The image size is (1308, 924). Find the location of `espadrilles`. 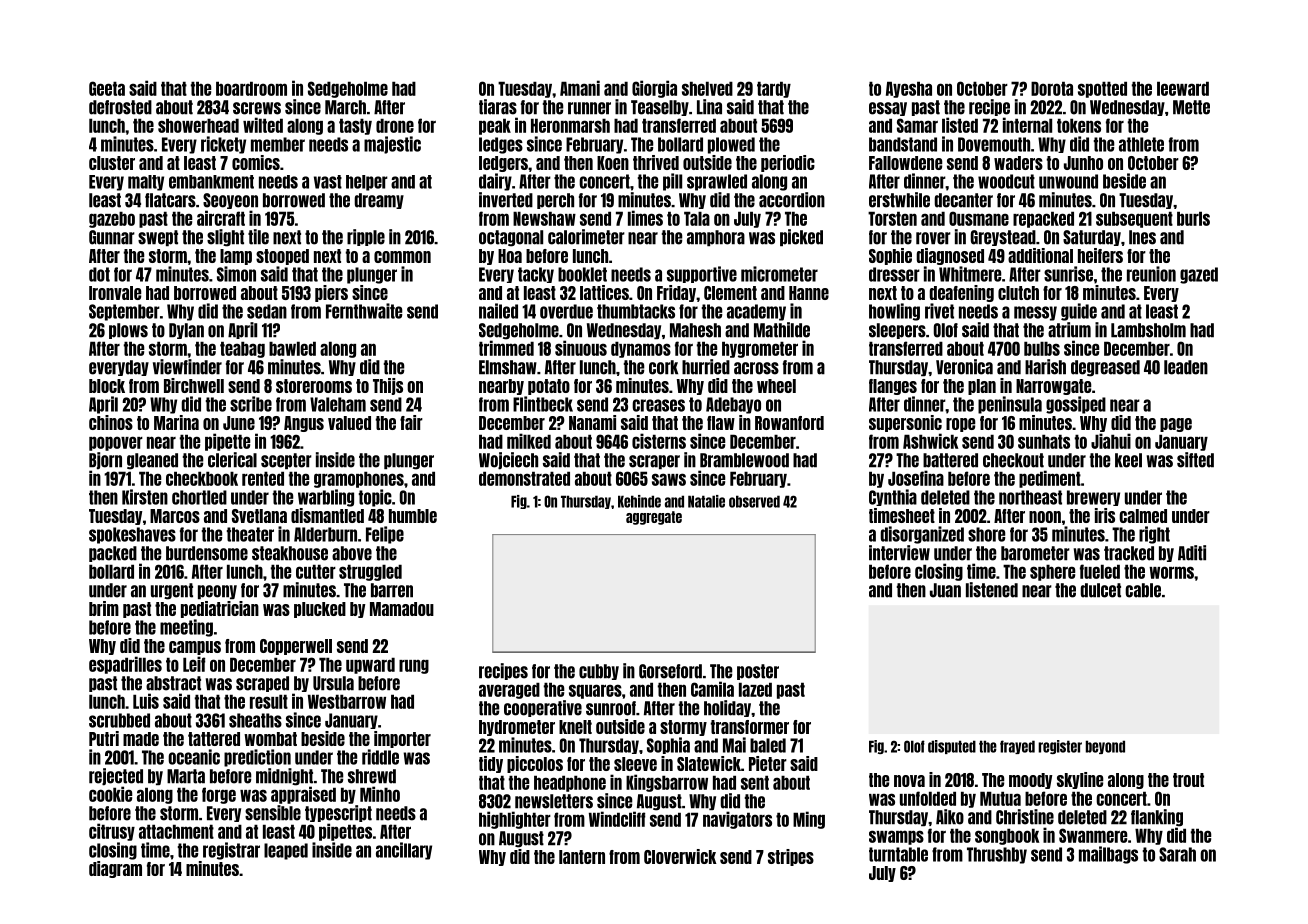

espadrilles is located at coordinates (125, 665).
